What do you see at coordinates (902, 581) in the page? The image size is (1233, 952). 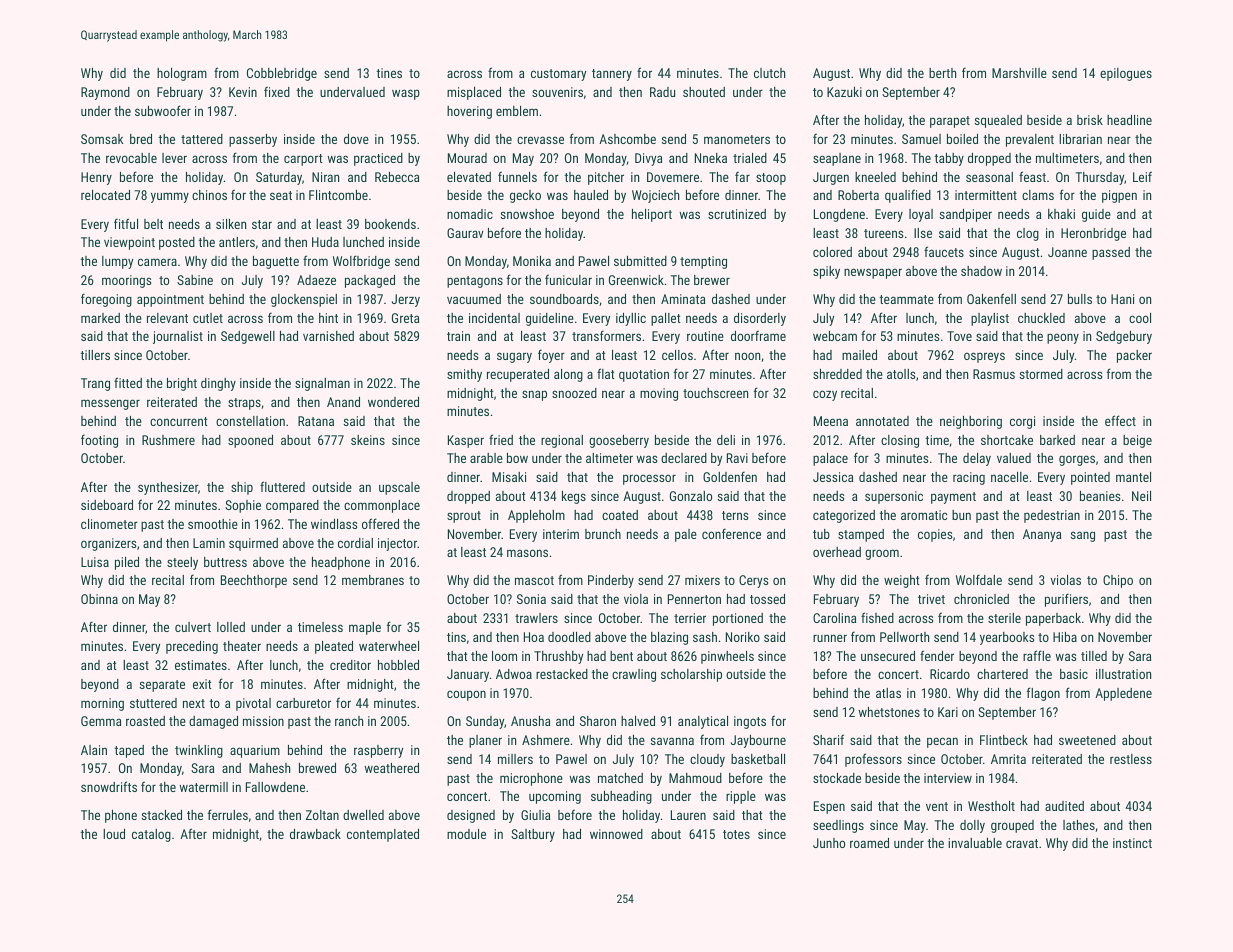 I see `weight` at bounding box center [902, 581].
